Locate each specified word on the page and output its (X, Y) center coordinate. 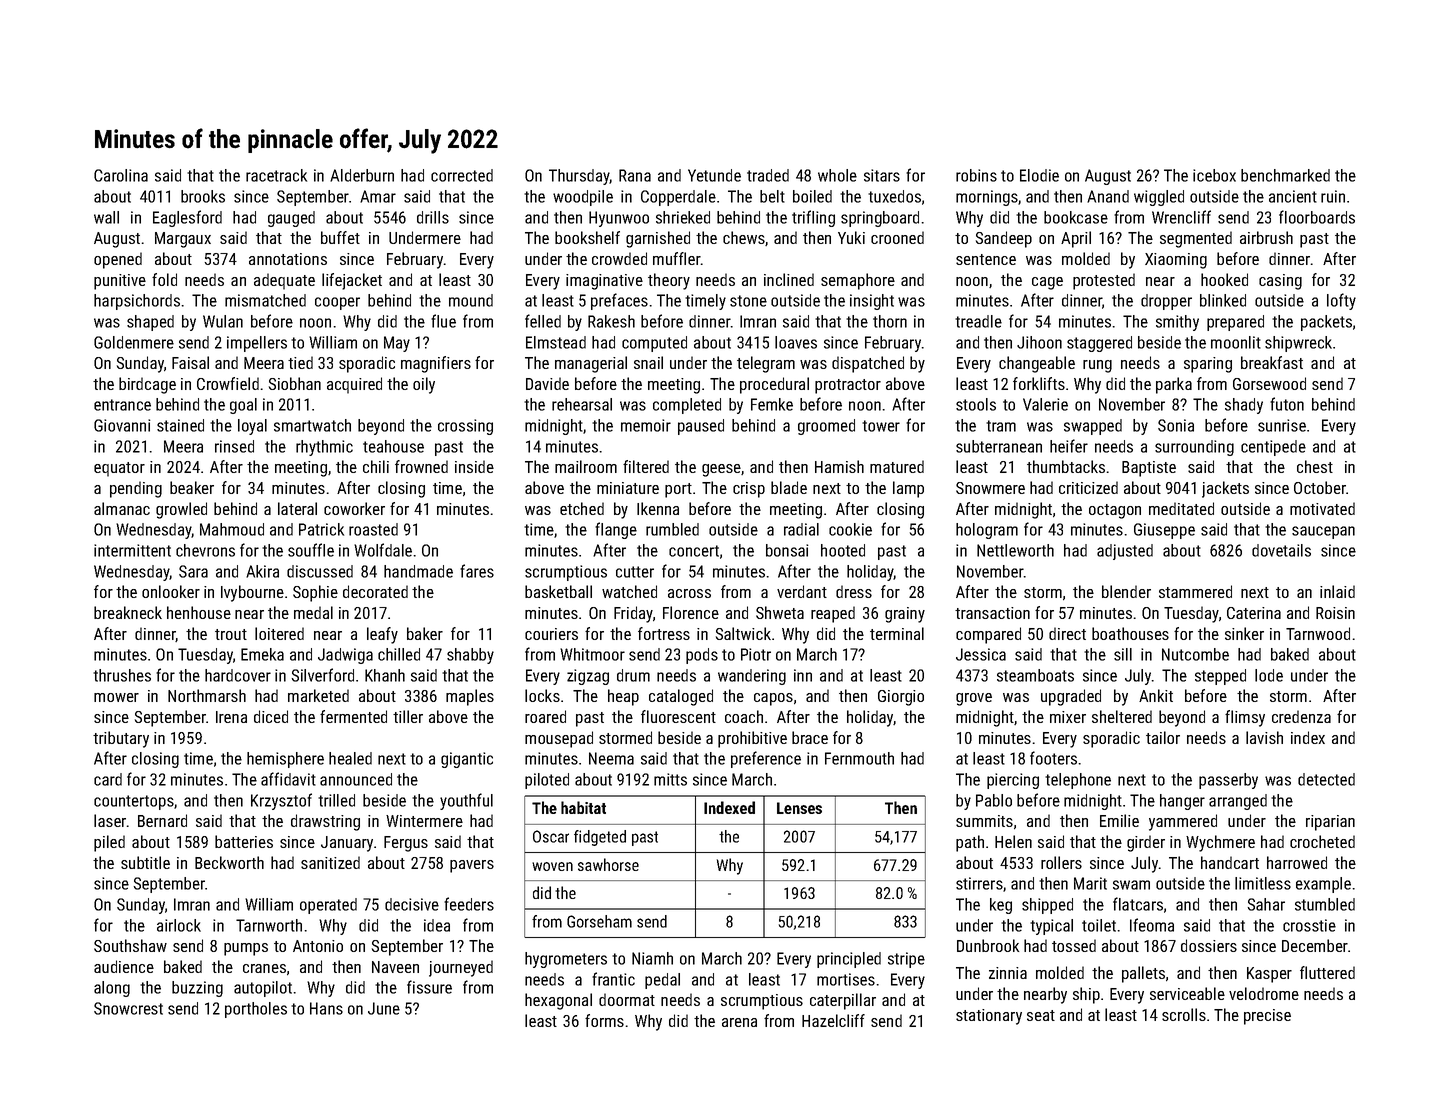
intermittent (132, 550)
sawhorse (608, 864)
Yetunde (714, 175)
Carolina (121, 175)
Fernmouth (859, 758)
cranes (264, 968)
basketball (558, 591)
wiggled (1159, 198)
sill (1123, 654)
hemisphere (285, 760)
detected (1326, 779)
